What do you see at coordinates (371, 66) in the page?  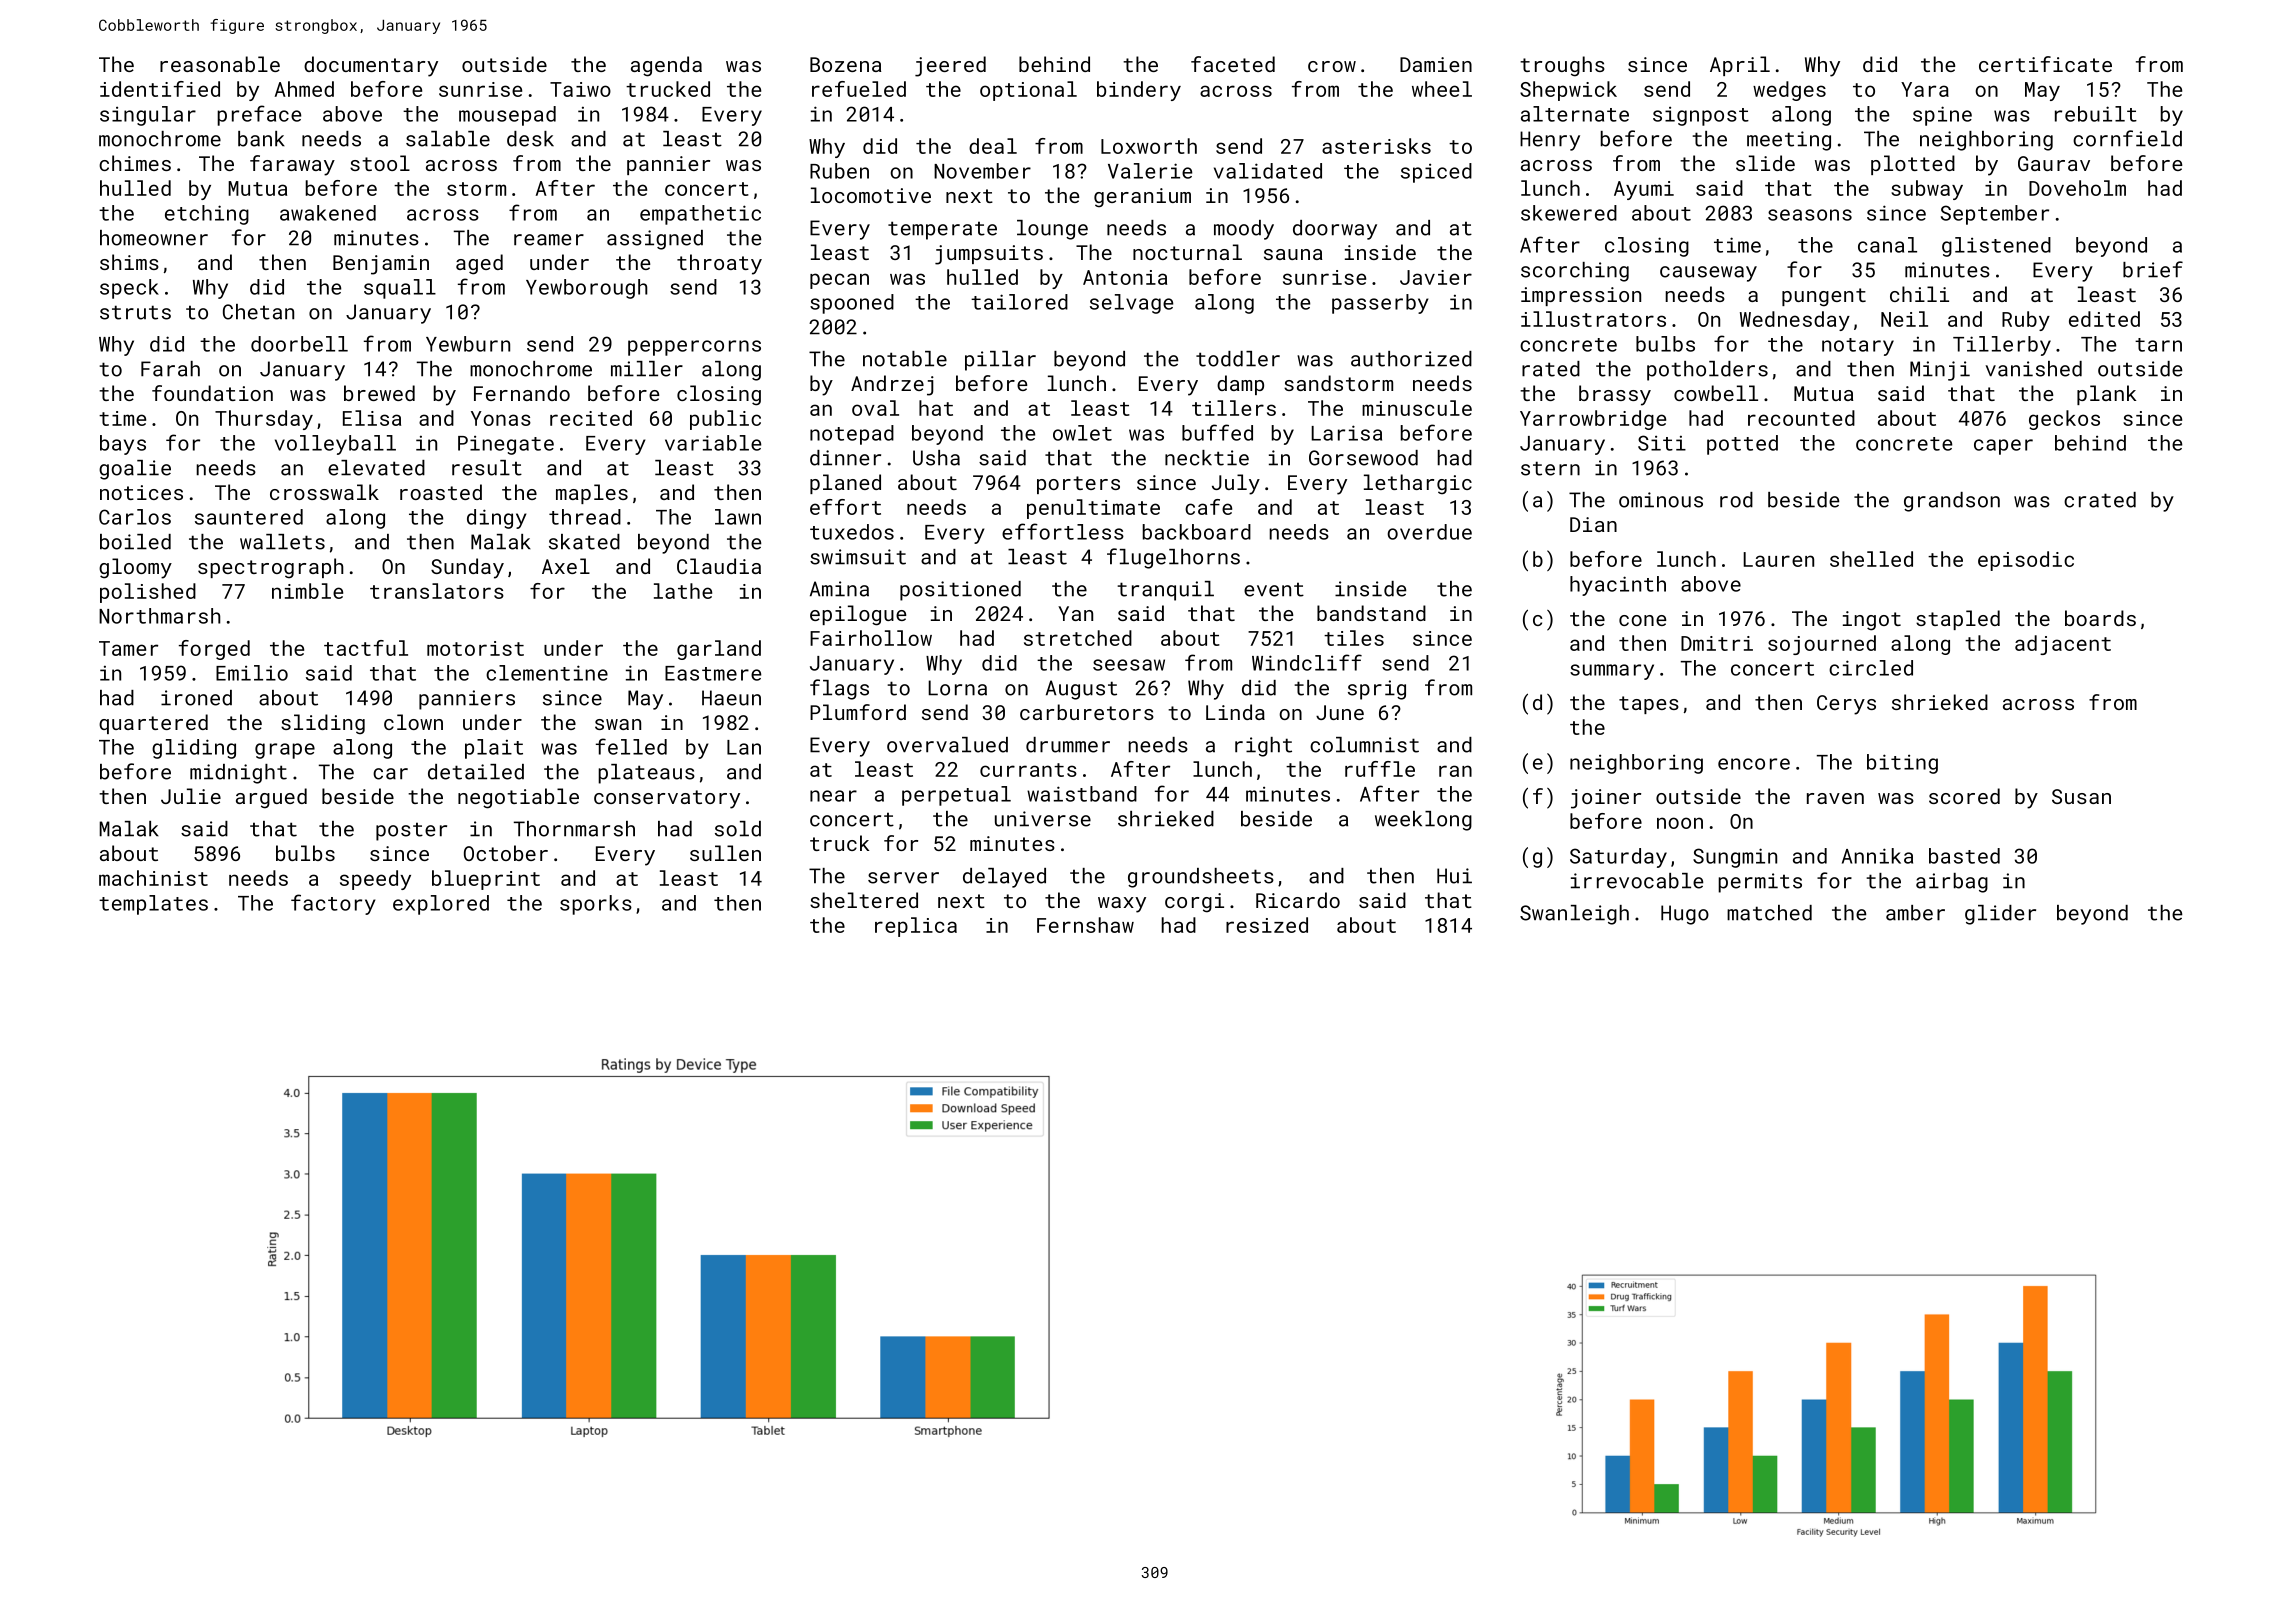 I see `documentary` at bounding box center [371, 66].
